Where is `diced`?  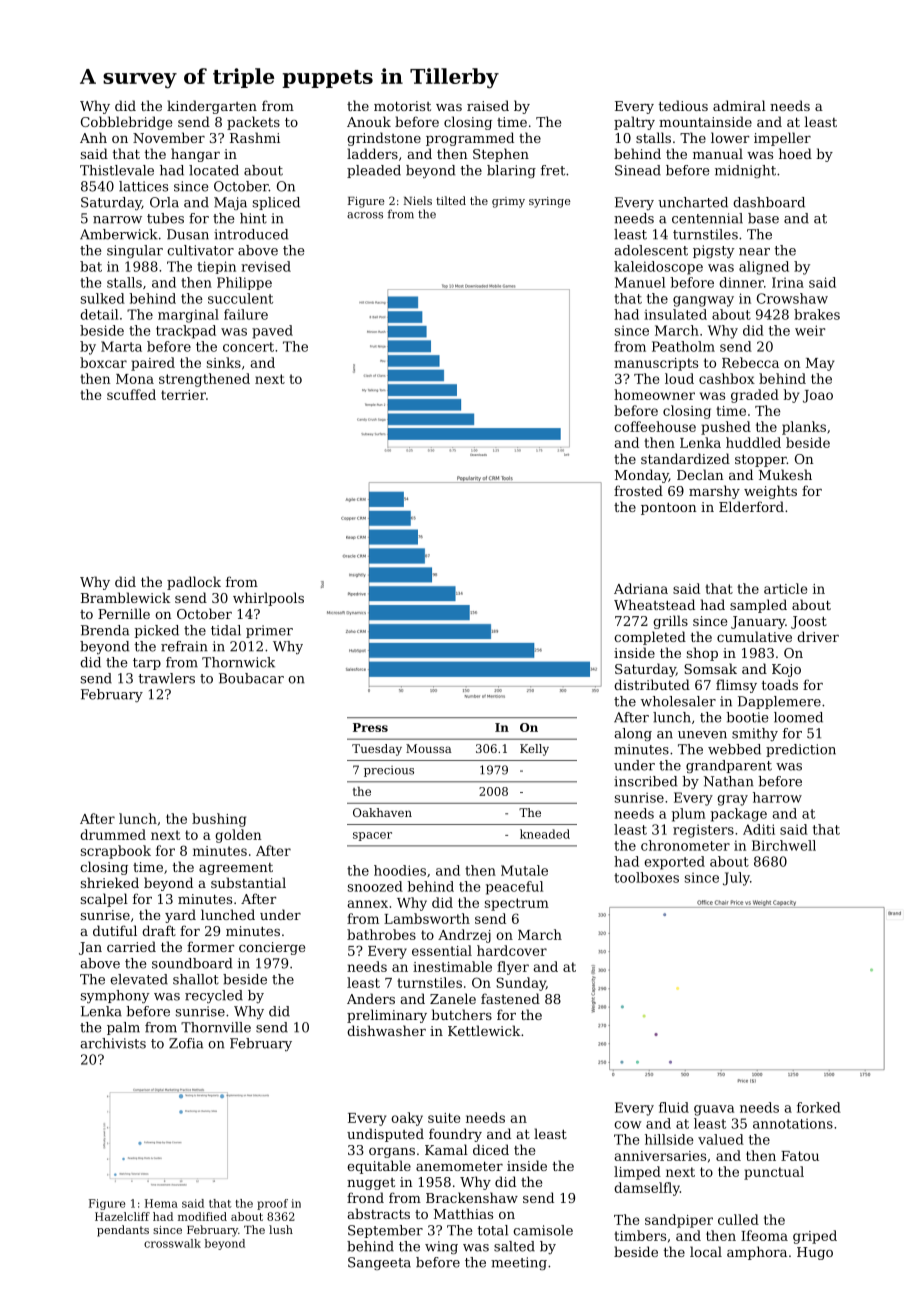 diced is located at coordinates (491, 1149).
